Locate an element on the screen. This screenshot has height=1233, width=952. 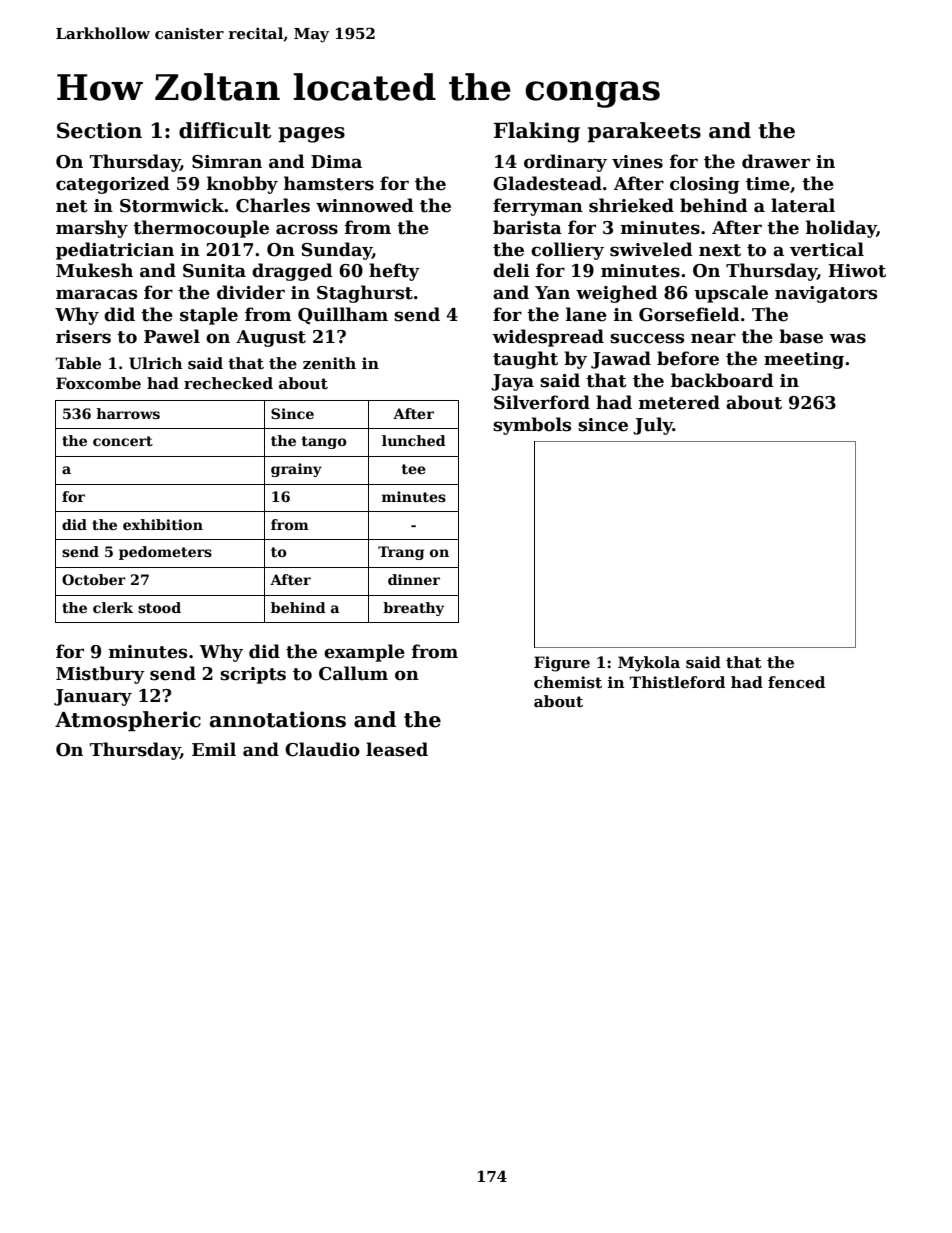
weighed is located at coordinates (617, 294).
